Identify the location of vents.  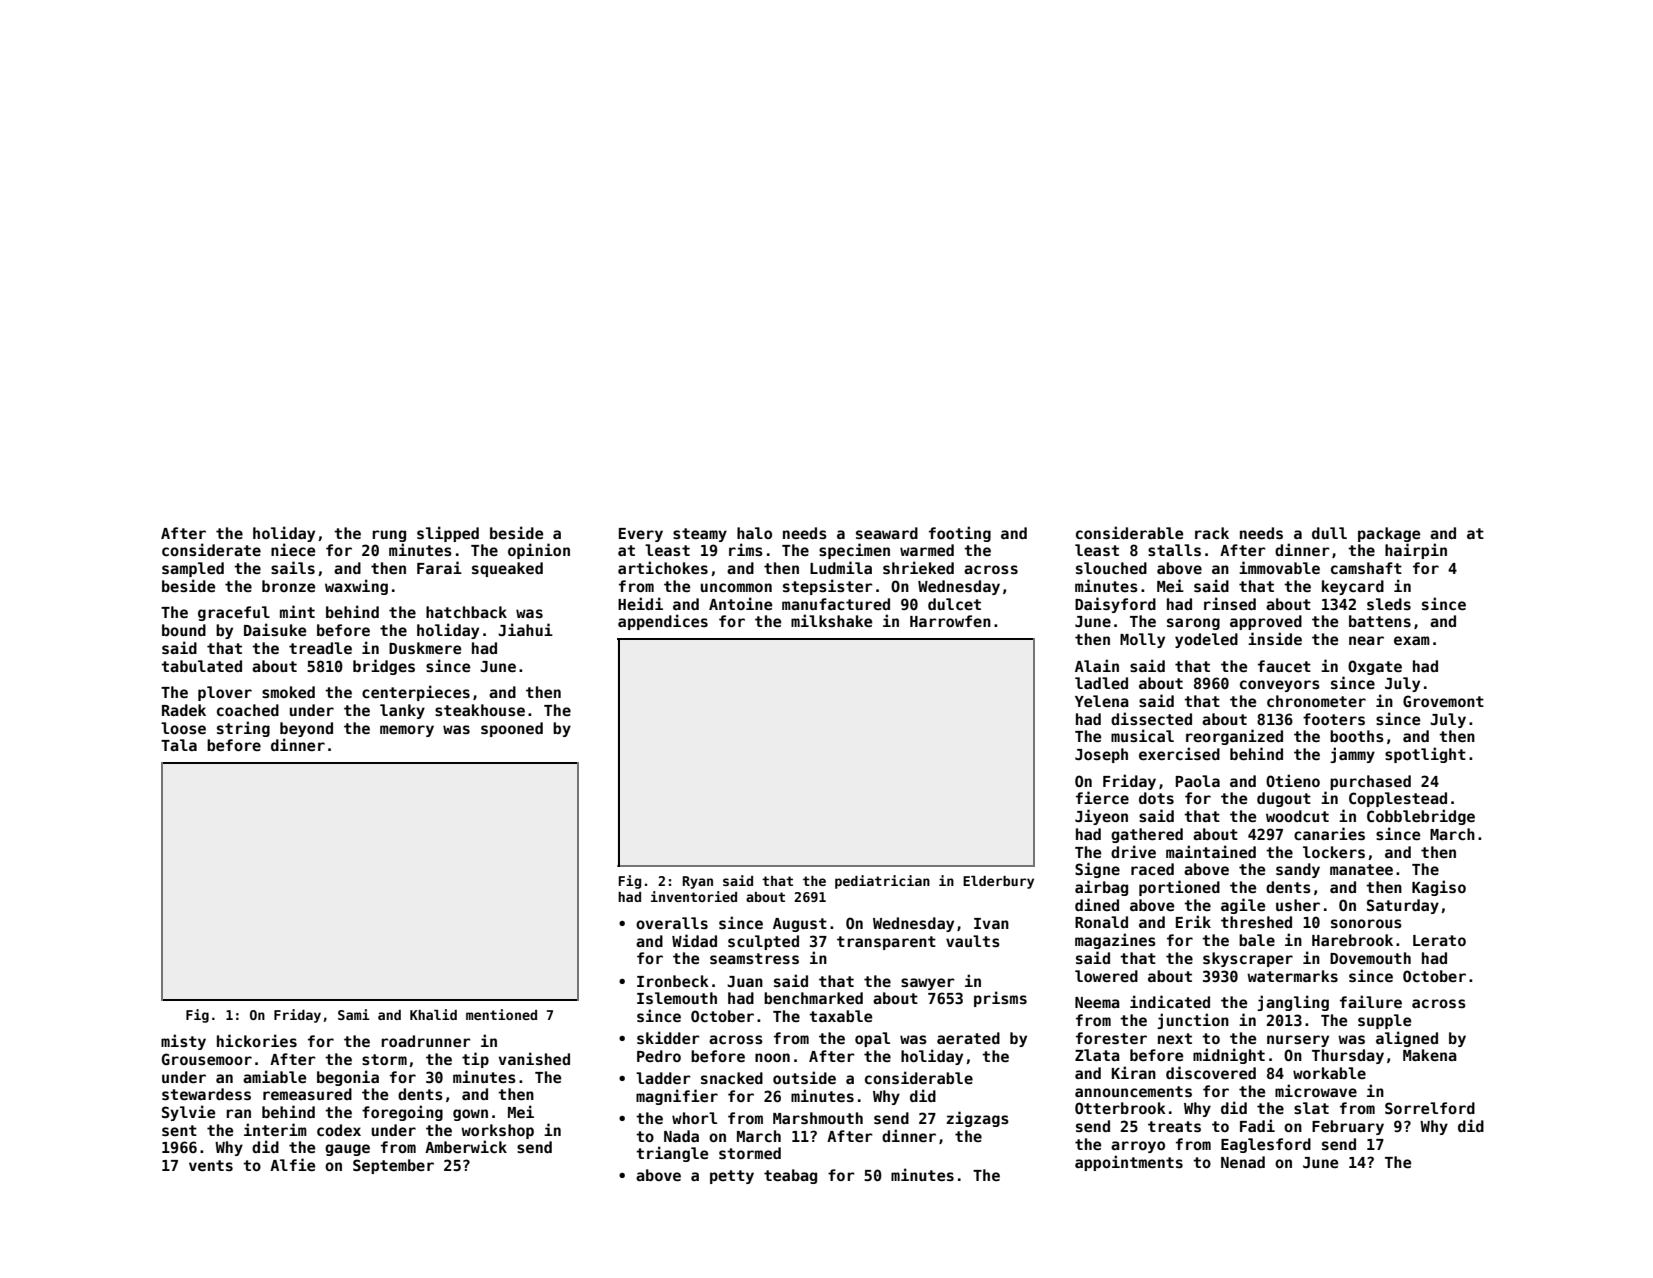
(211, 1165).
